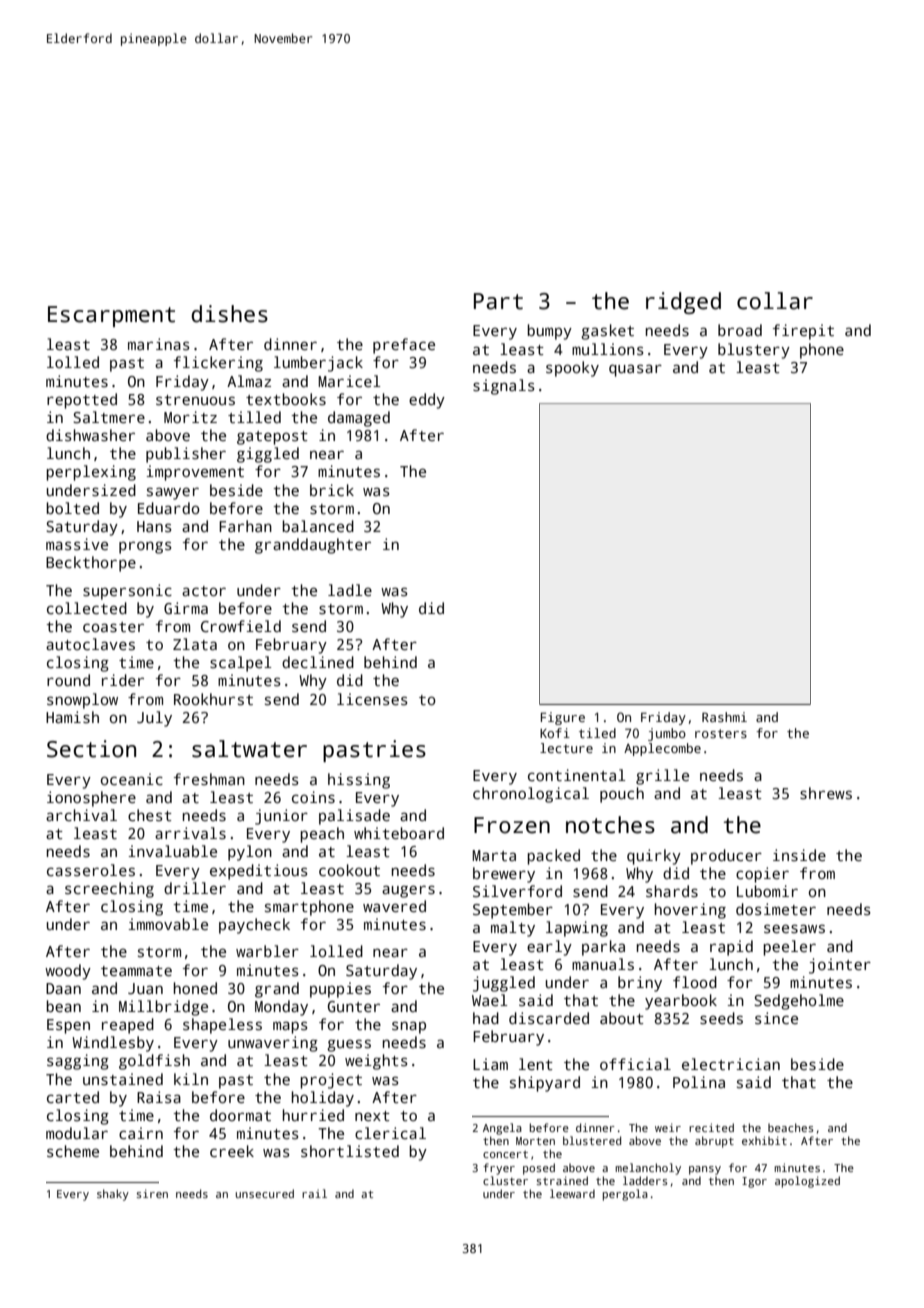  What do you see at coordinates (332, 490) in the screenshot?
I see `brick` at bounding box center [332, 490].
